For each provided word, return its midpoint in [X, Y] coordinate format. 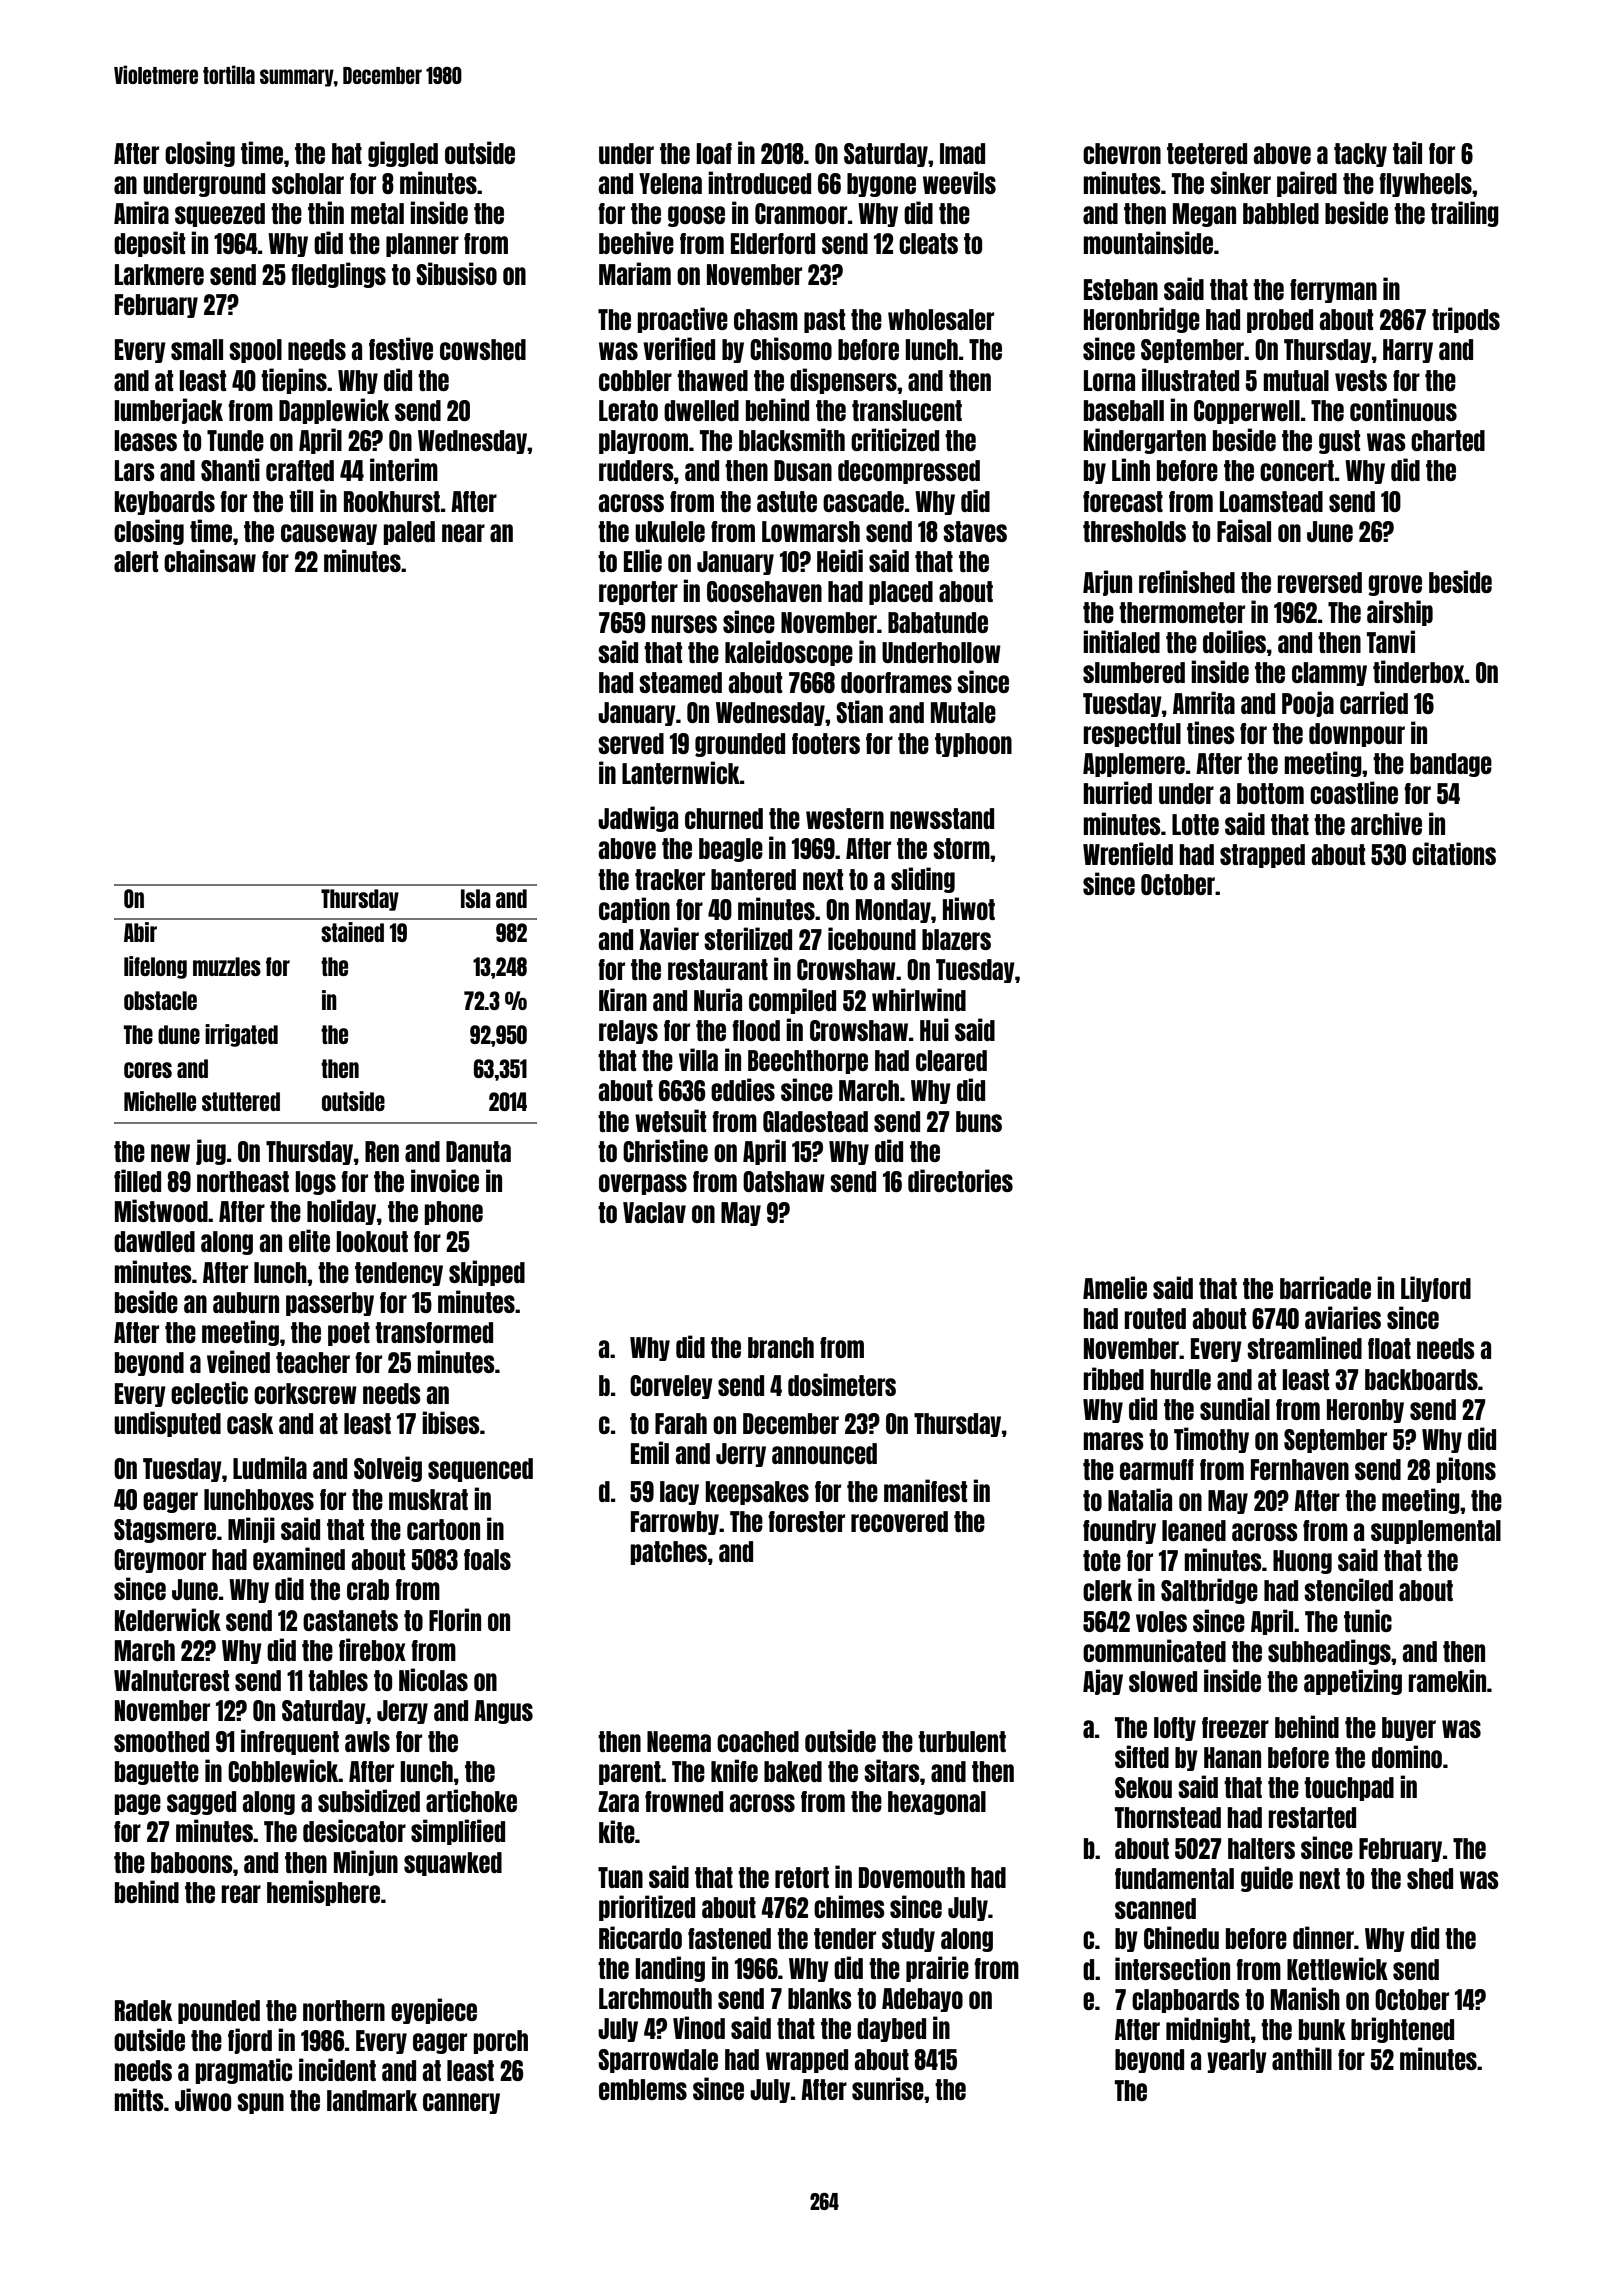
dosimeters [842, 1384]
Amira [141, 212]
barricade [1325, 1287]
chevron [1122, 153]
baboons [192, 1862]
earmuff [1157, 1469]
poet [349, 1334]
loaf [714, 153]
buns [979, 1121]
